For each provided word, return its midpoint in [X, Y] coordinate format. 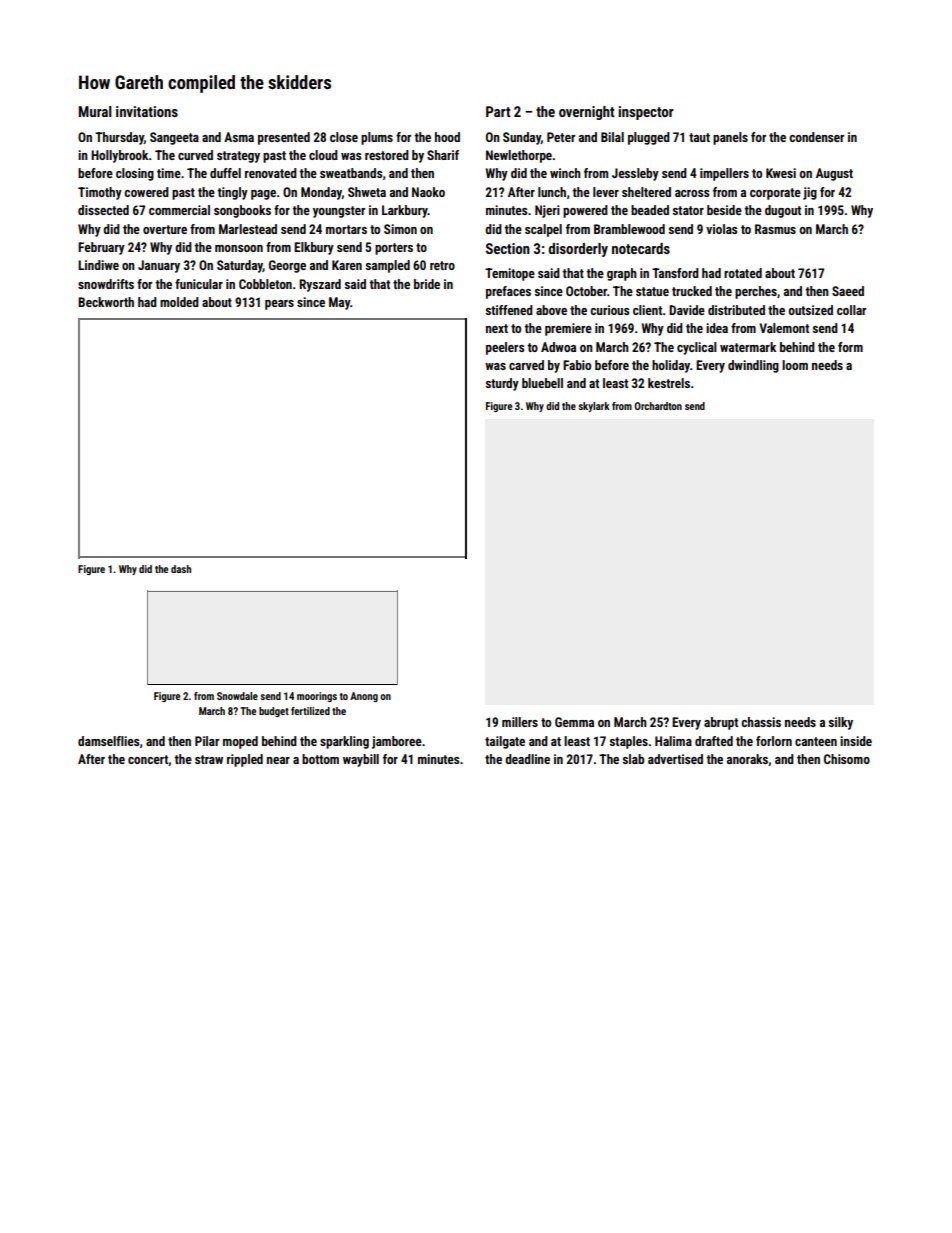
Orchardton [658, 406]
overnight [587, 113]
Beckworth [106, 302]
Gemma [574, 722]
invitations [147, 111]
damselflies [108, 741]
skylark [594, 407]
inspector [646, 113]
